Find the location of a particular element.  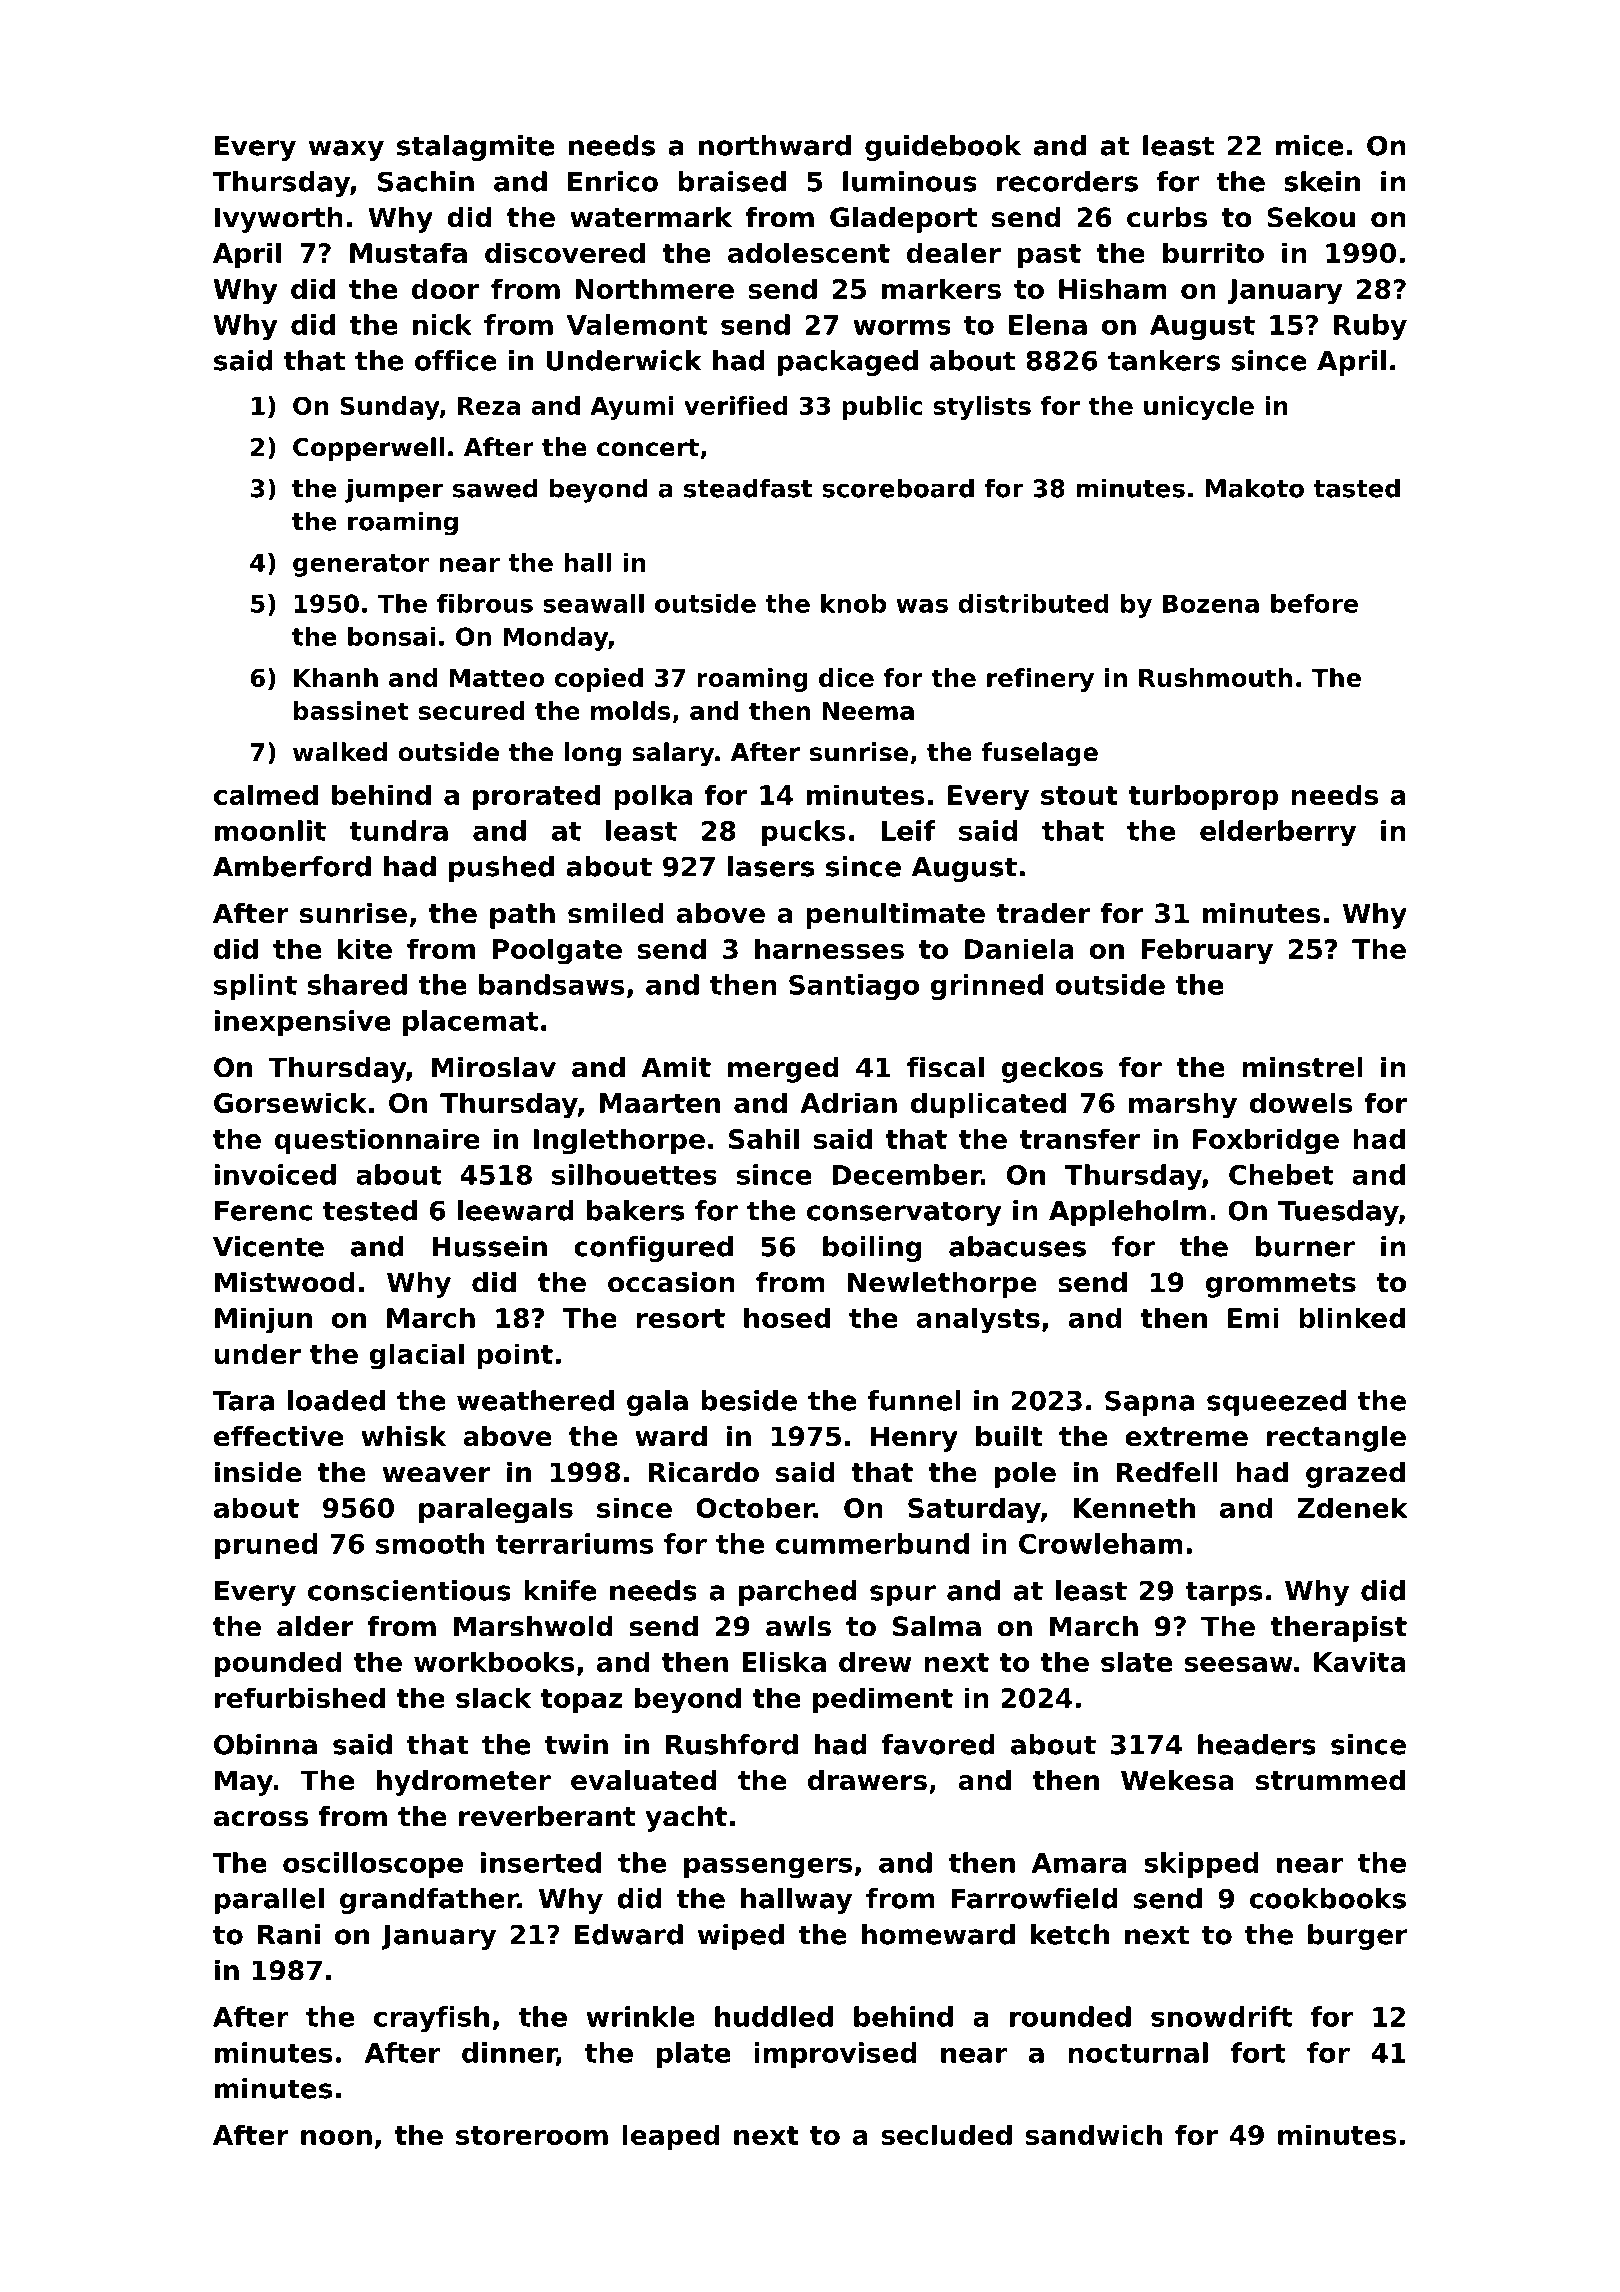

mice is located at coordinates (1309, 145).
